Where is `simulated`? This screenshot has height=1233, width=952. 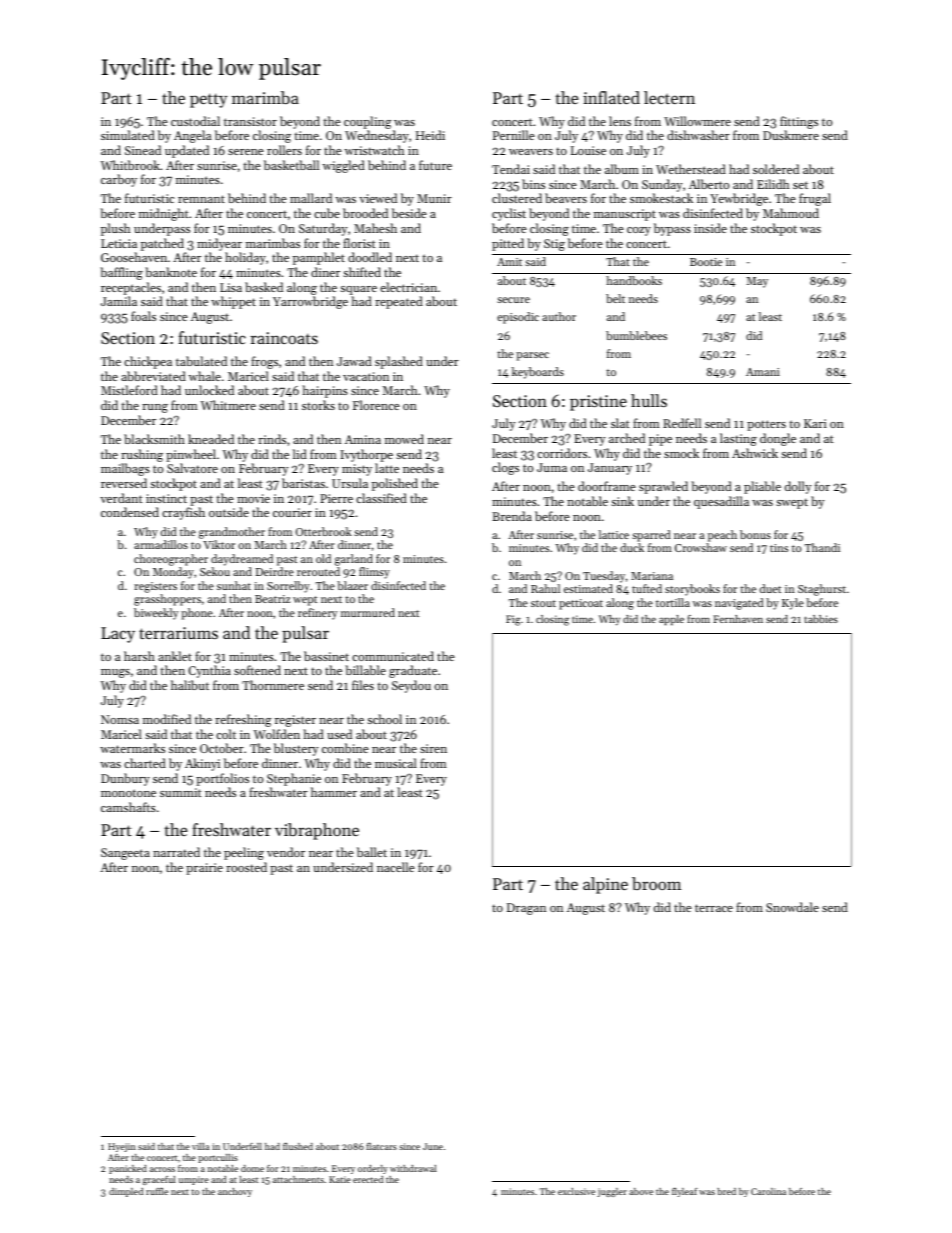
simulated is located at coordinates (128, 135).
